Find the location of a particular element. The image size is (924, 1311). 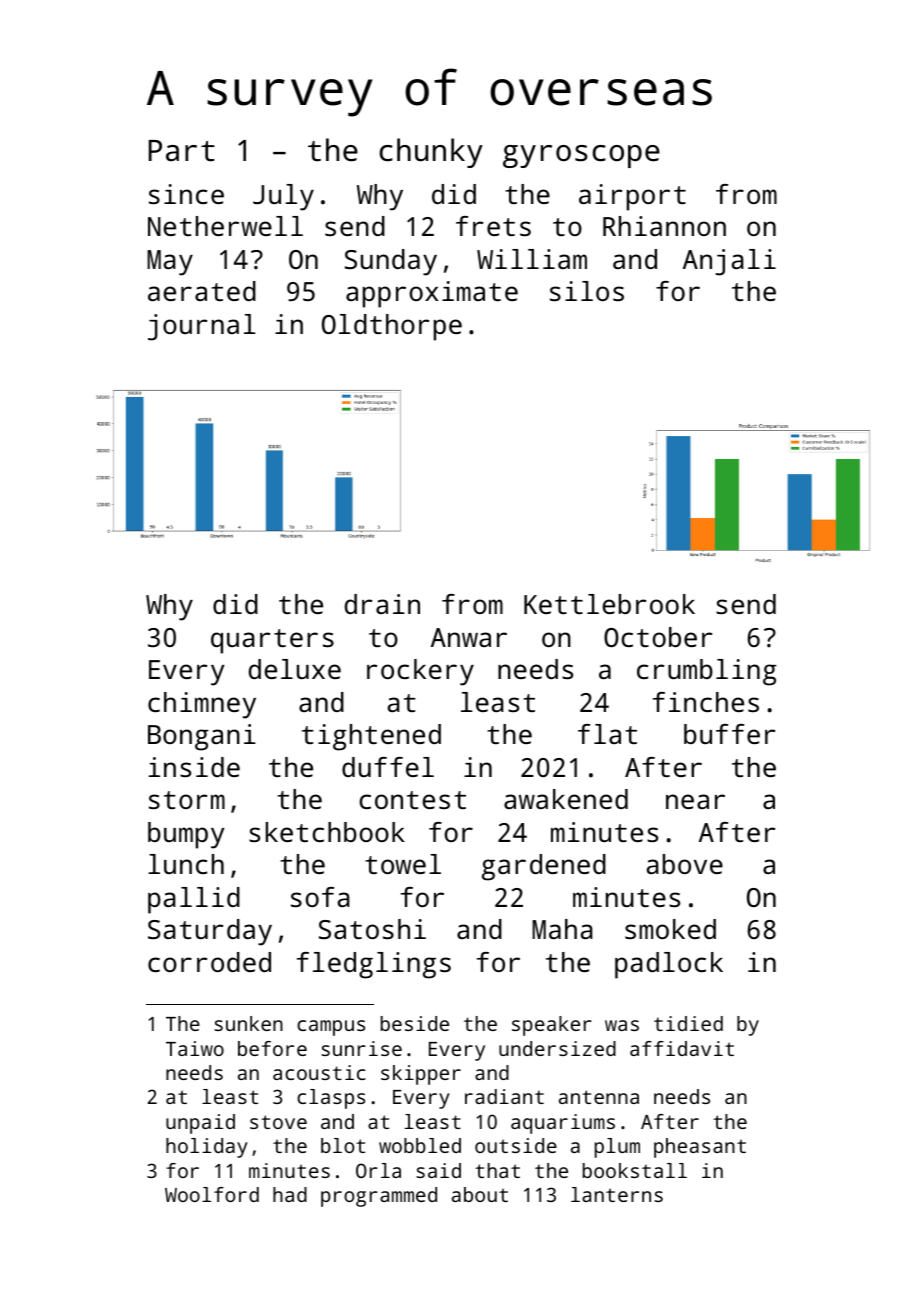

smoked is located at coordinates (670, 929).
